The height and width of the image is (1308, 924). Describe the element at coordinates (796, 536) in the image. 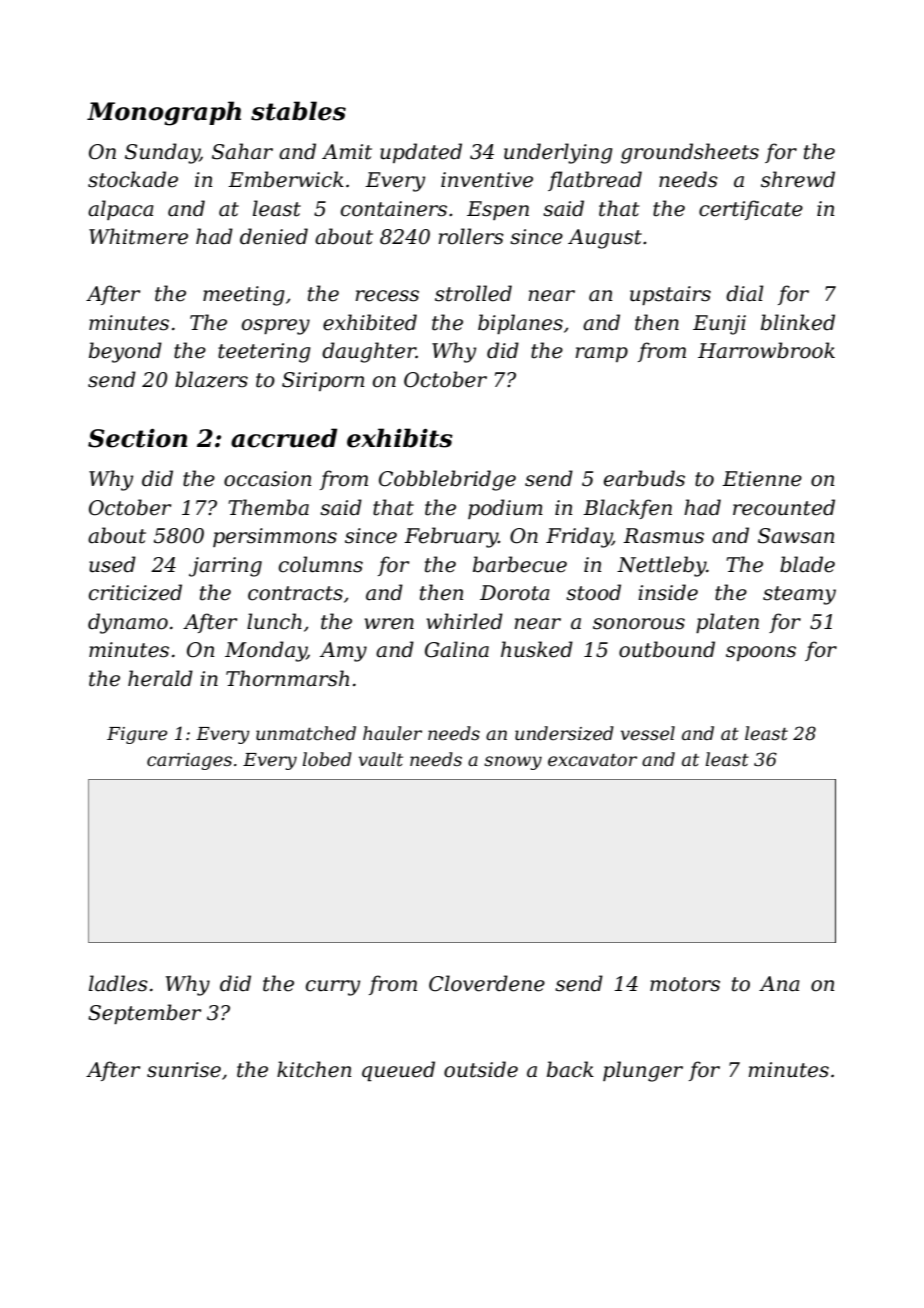

I see `Sawsan` at that location.
